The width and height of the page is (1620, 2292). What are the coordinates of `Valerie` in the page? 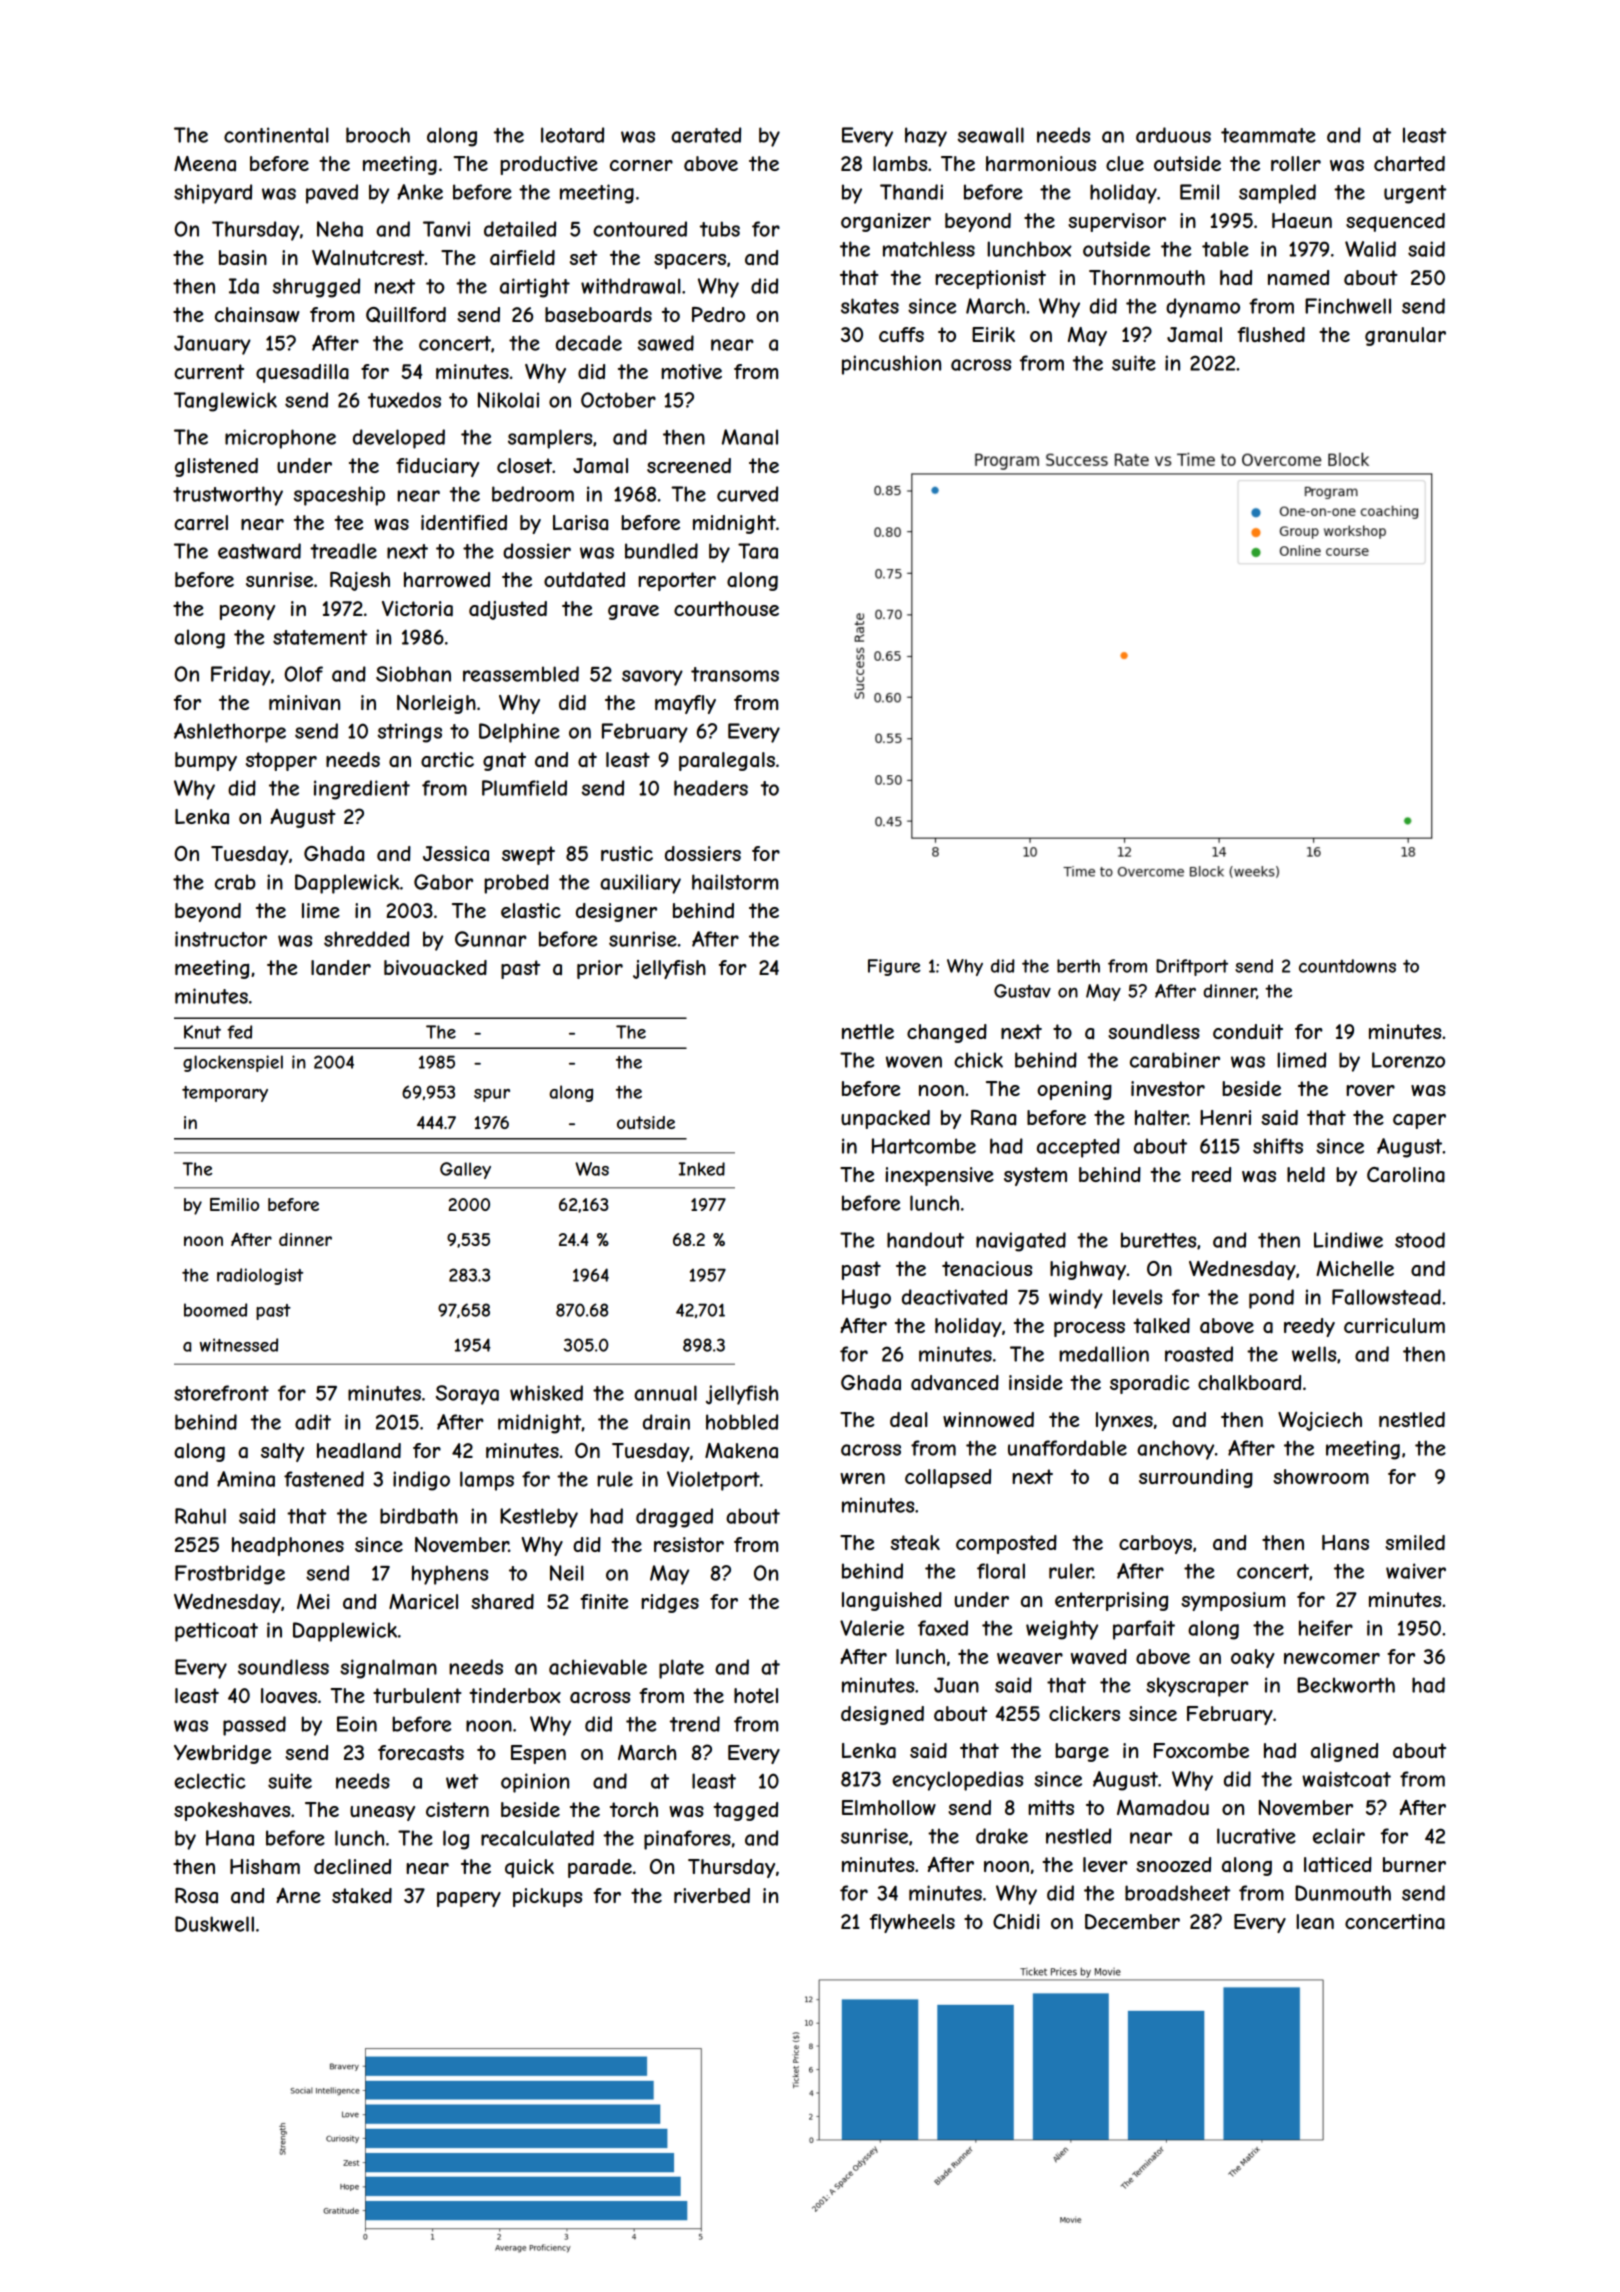 It's located at (872, 1628).
